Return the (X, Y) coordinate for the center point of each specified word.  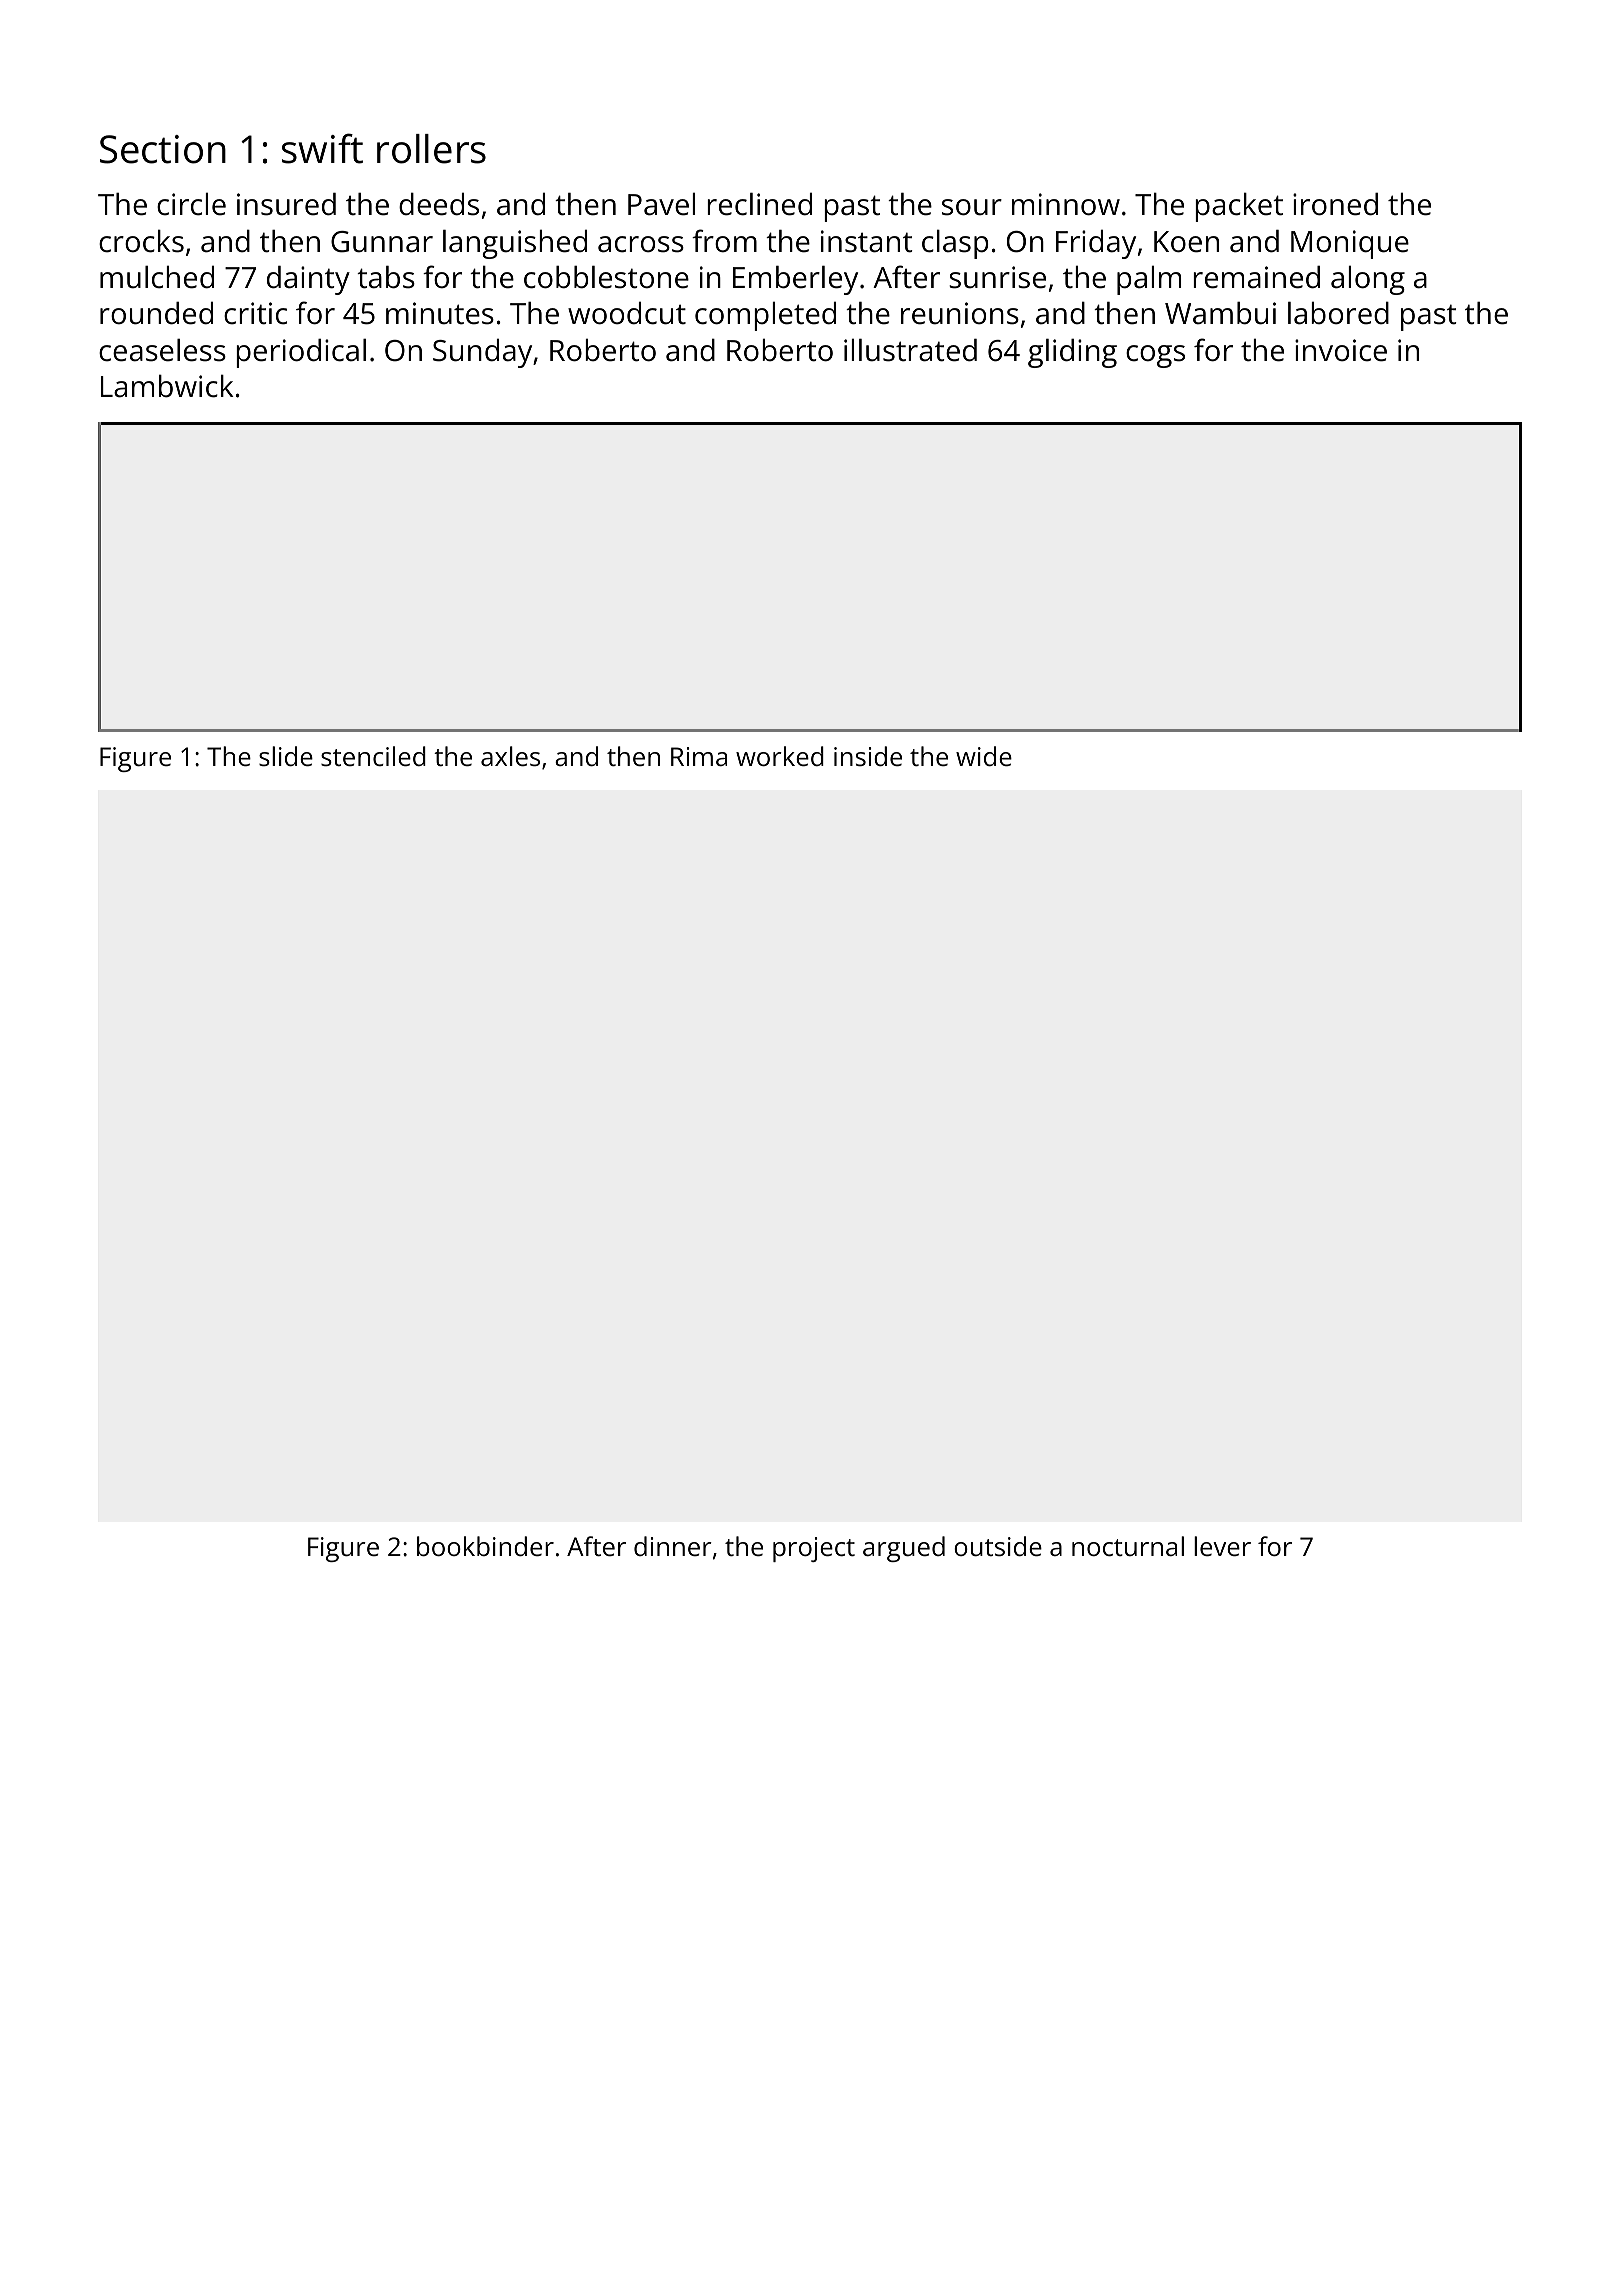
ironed (1335, 204)
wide (984, 756)
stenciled (373, 756)
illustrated (910, 350)
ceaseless (162, 350)
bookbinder (485, 1546)
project (814, 1549)
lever (1222, 1546)
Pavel (661, 204)
